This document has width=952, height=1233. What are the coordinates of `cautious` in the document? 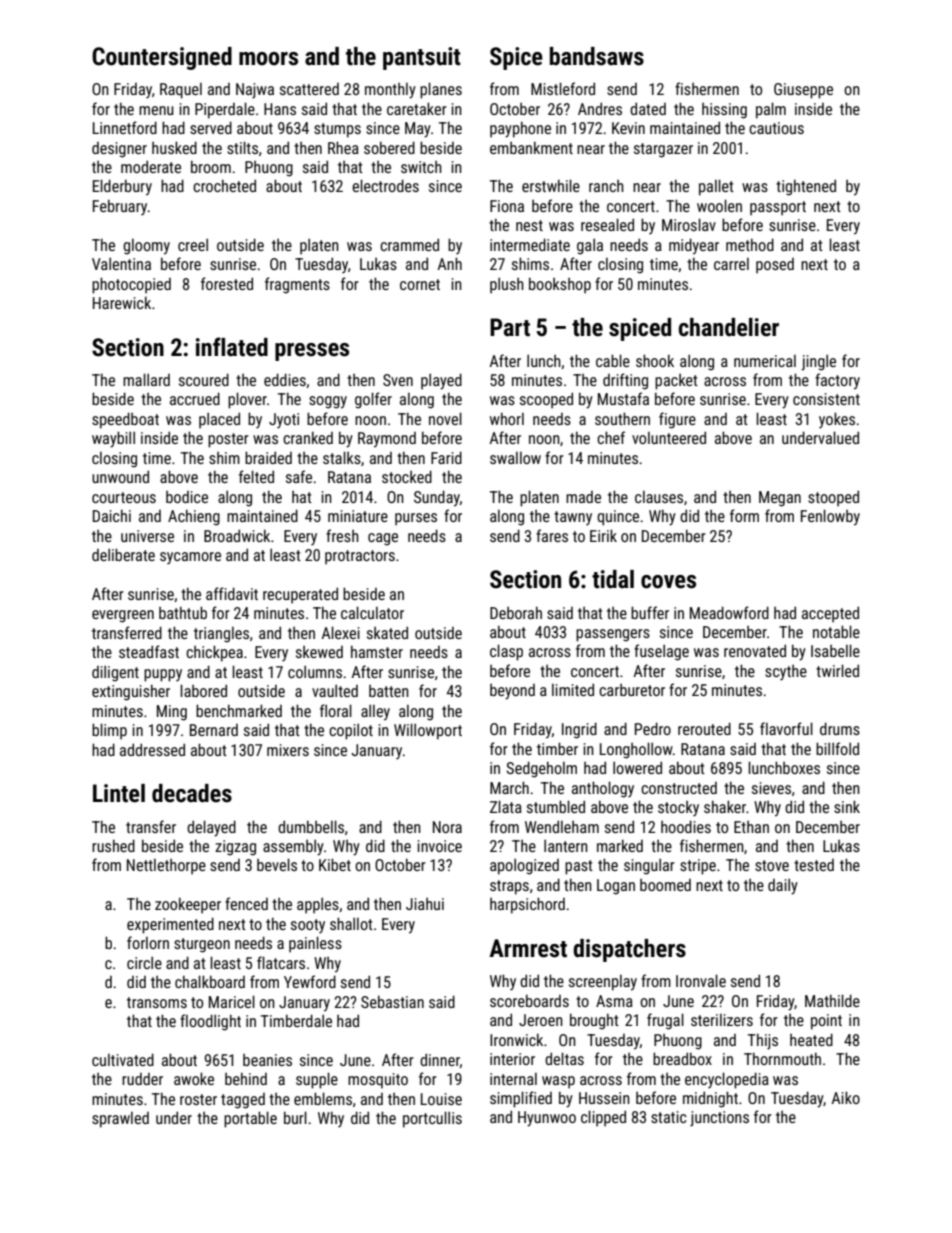 It's located at (776, 128).
